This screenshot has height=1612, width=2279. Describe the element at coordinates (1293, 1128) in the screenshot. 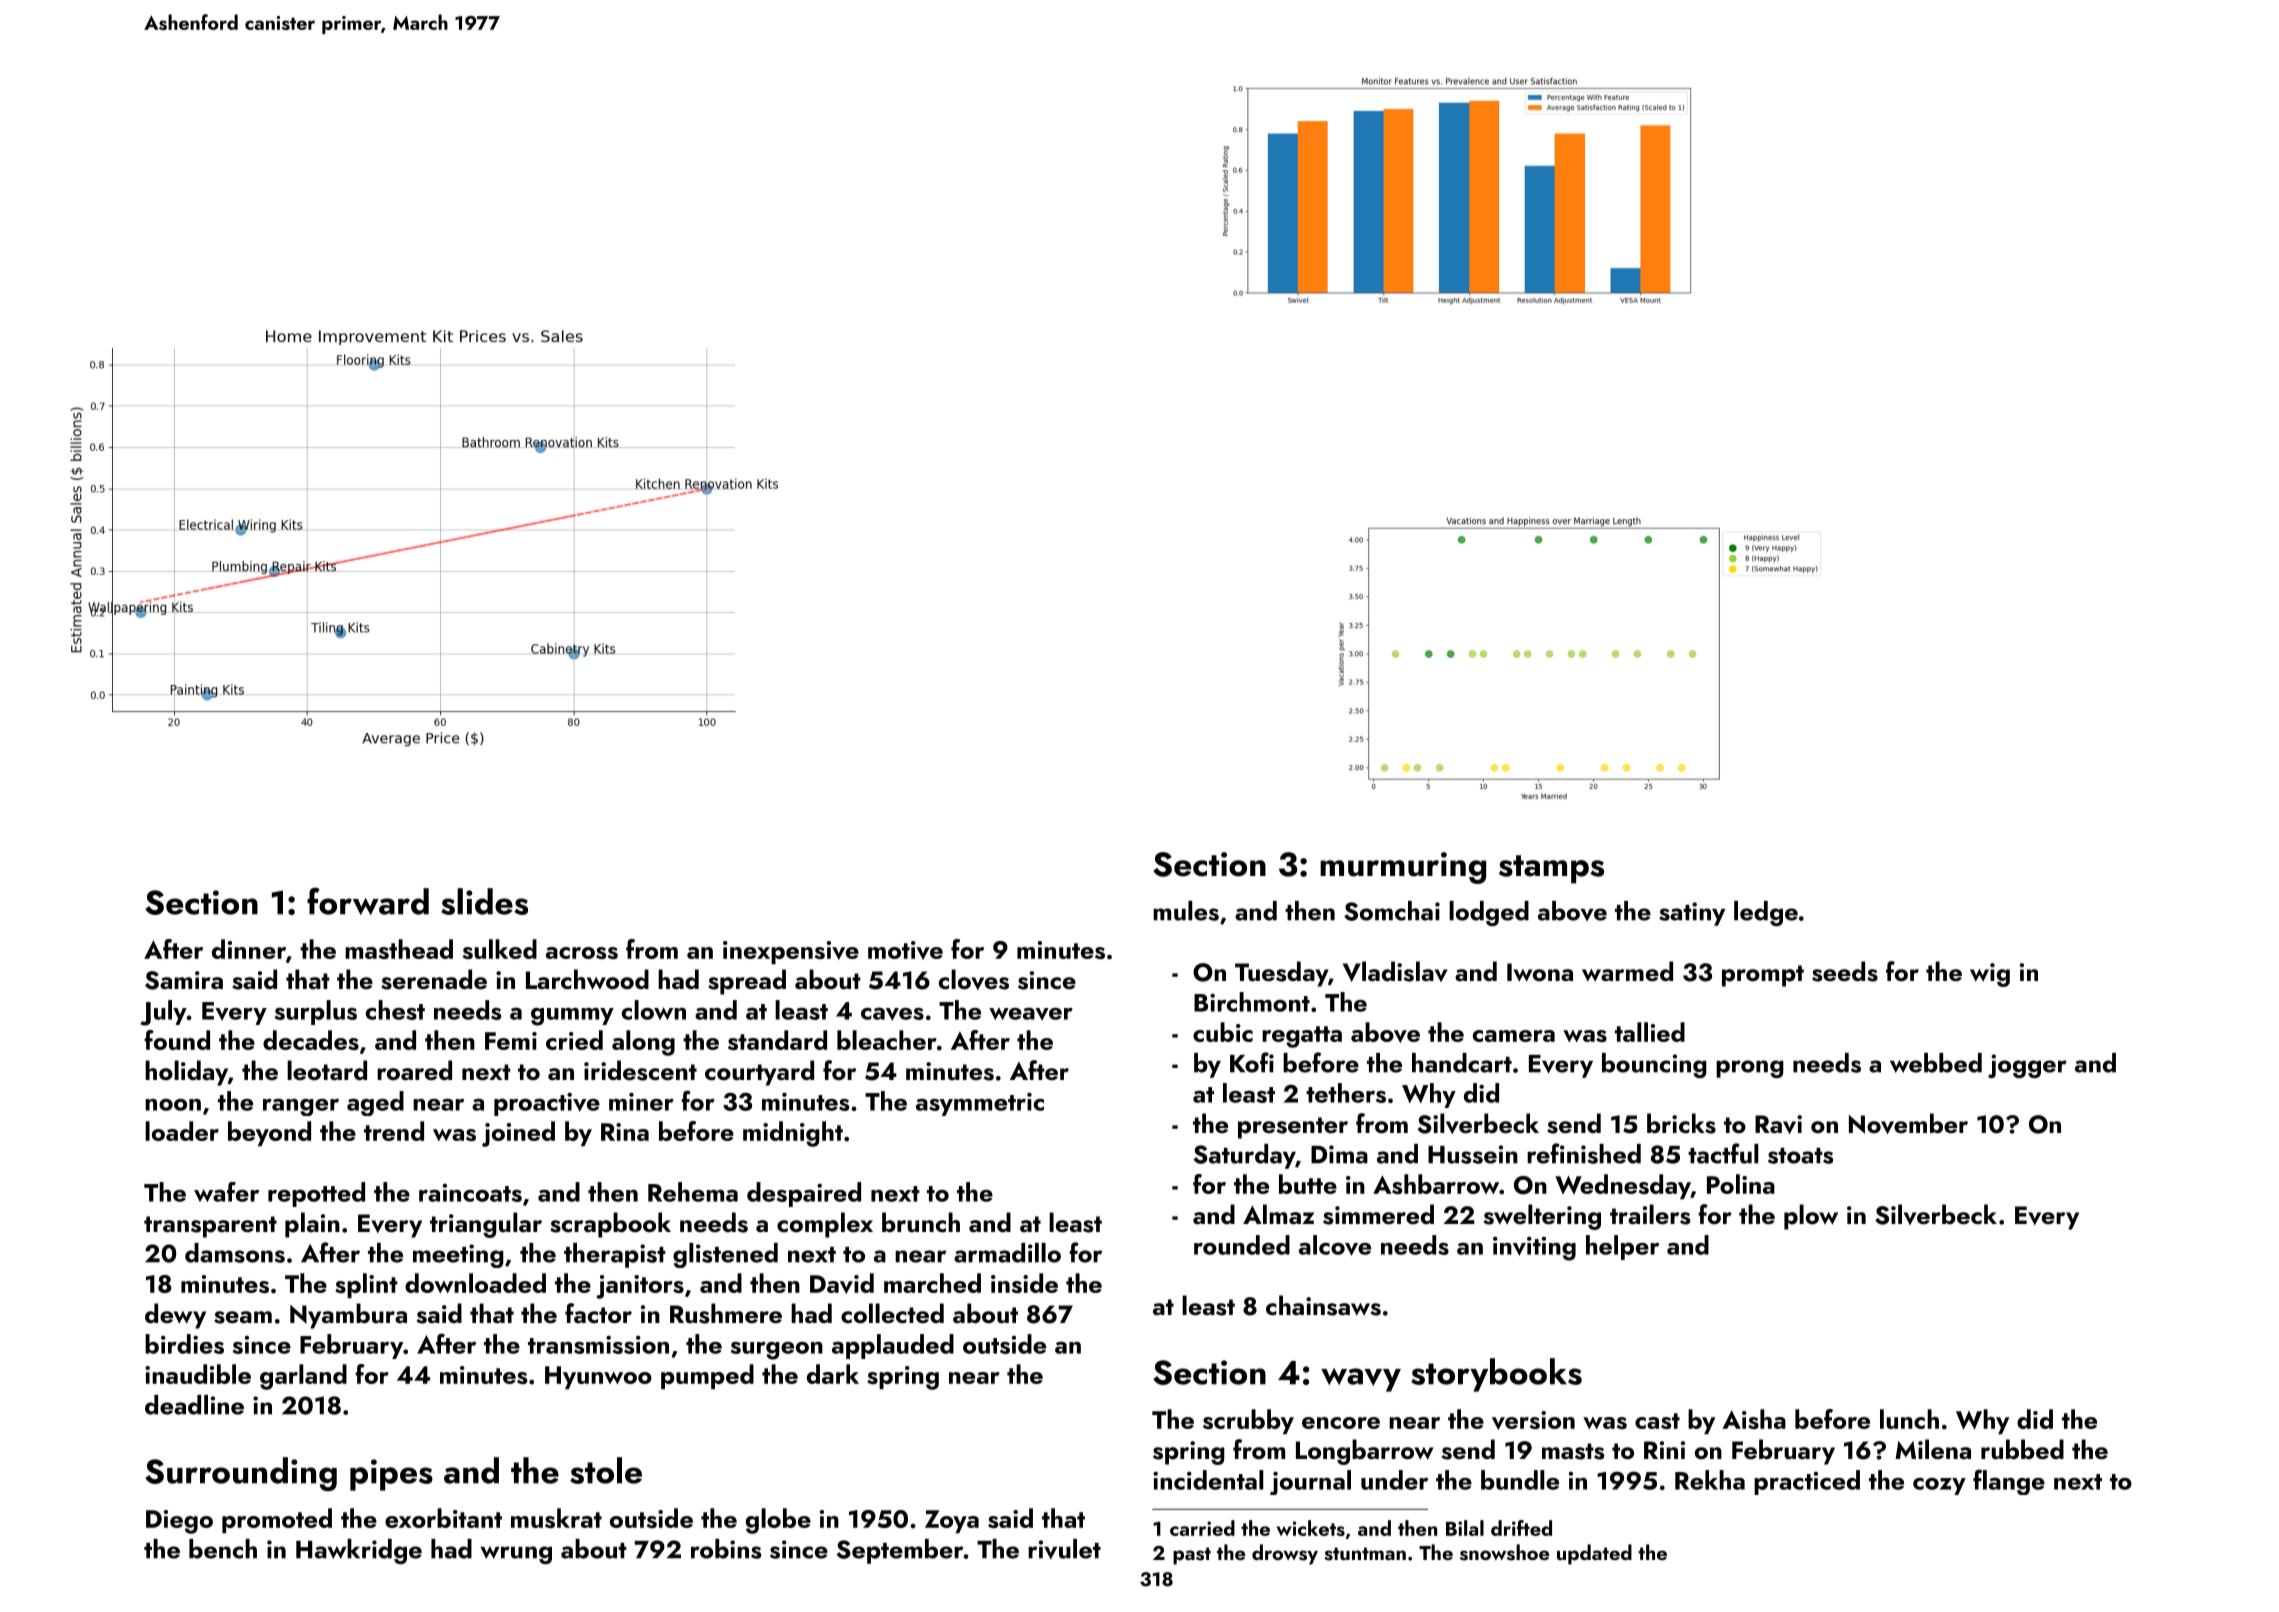

I see `presenter` at that location.
